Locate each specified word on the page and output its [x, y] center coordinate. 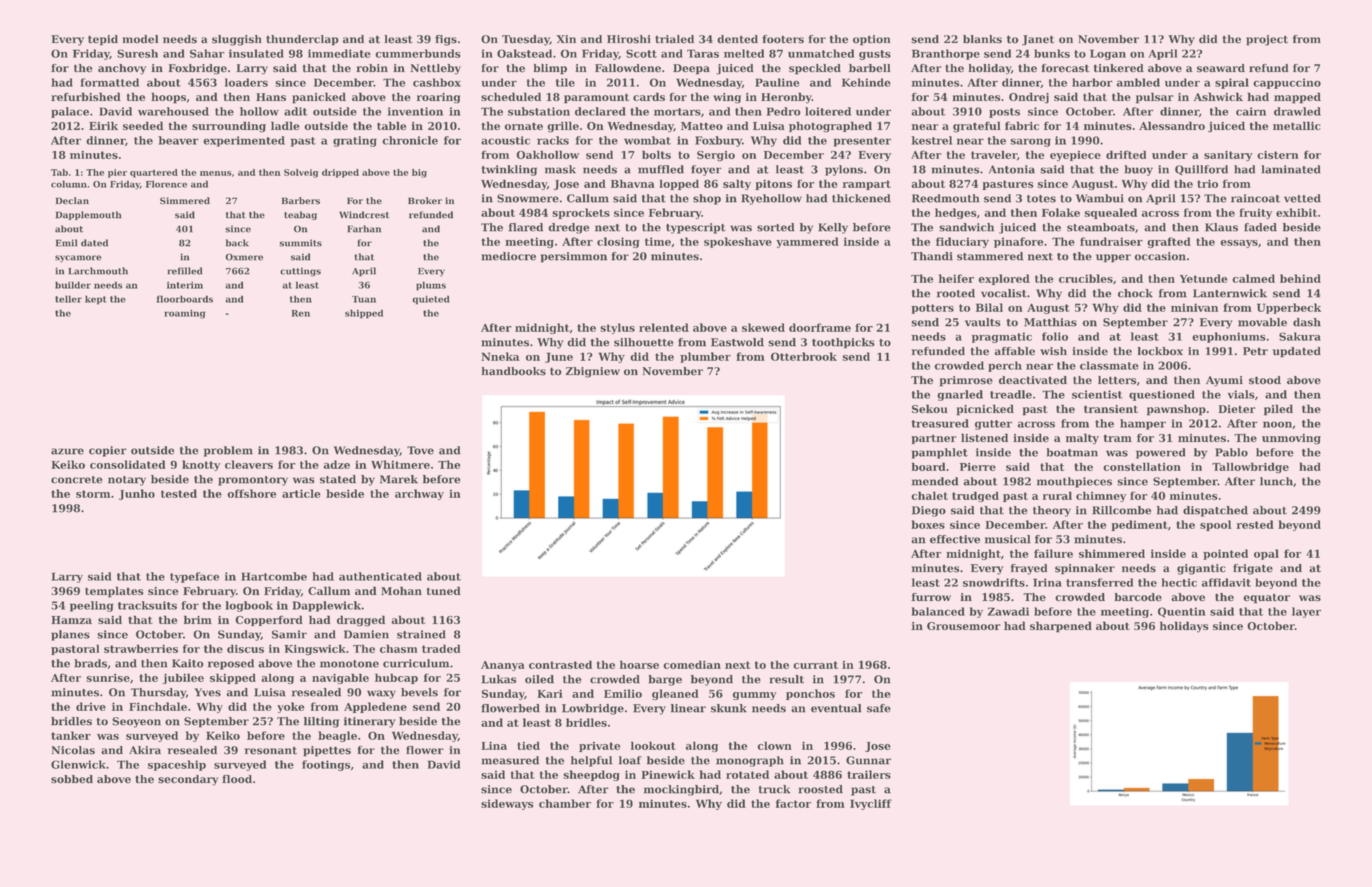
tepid [103, 40]
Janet [1038, 40]
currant [815, 665]
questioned [1162, 395]
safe [879, 708]
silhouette [643, 342]
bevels [419, 692]
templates [114, 592]
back [237, 243]
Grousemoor [964, 626]
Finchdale [158, 706]
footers [783, 39]
